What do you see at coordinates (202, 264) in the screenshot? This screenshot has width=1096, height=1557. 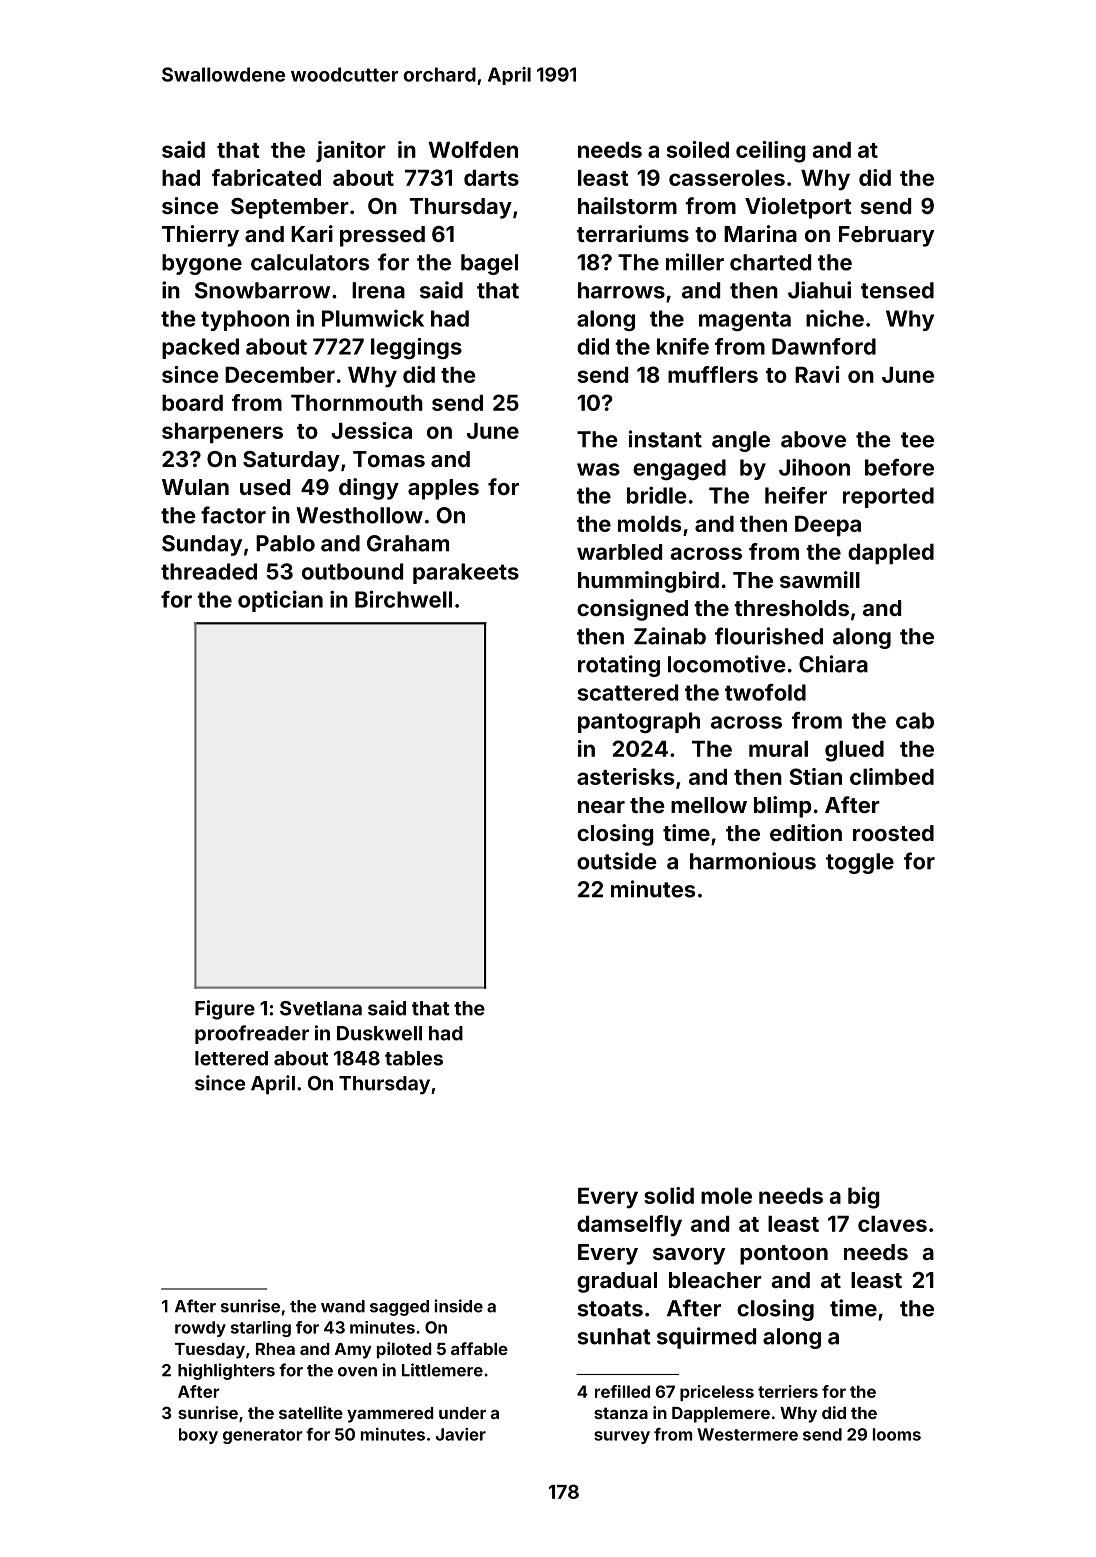 I see `bygone` at bounding box center [202, 264].
